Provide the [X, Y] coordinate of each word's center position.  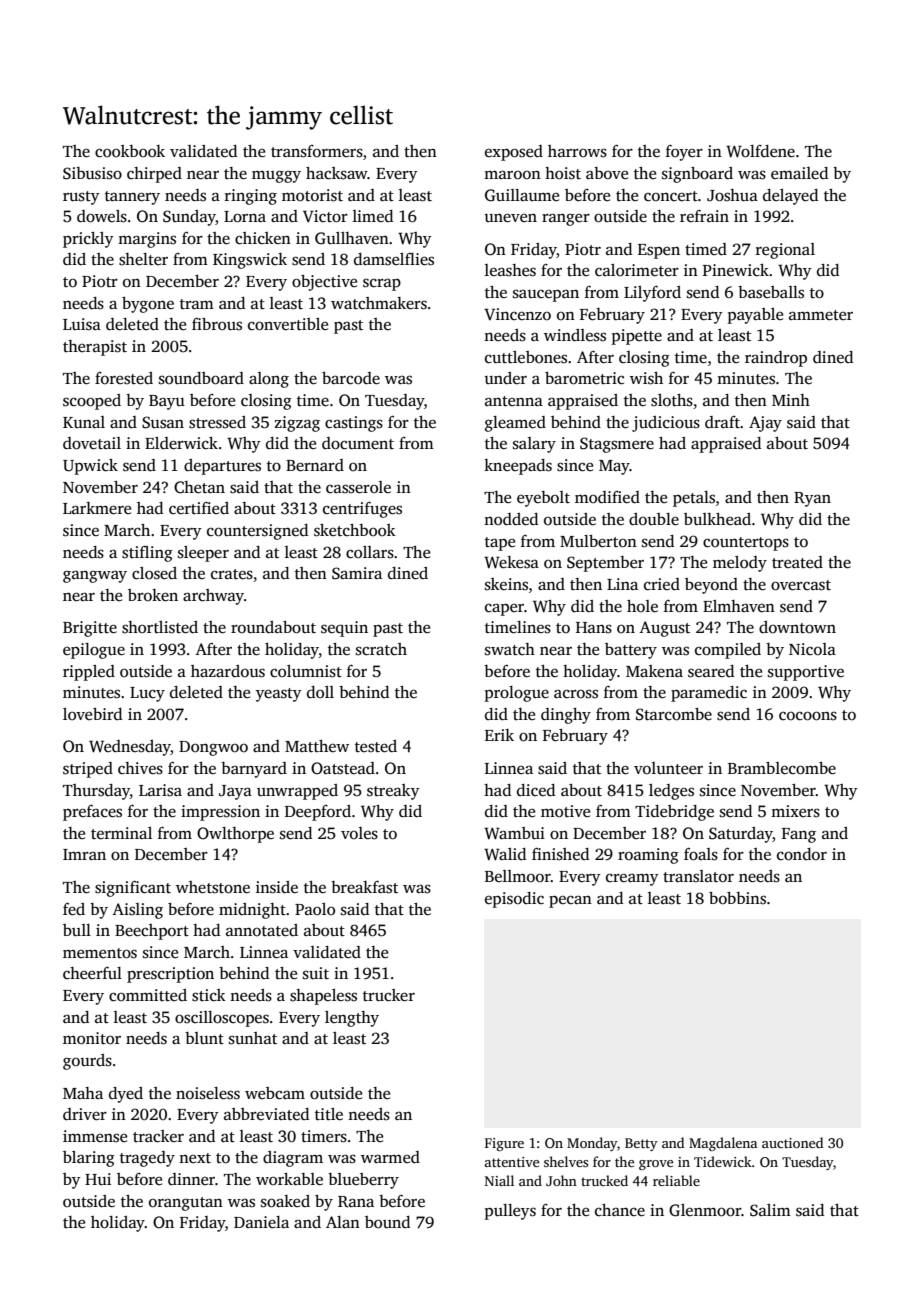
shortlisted [160, 627]
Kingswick [250, 261]
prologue [517, 694]
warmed [390, 1157]
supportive [806, 673]
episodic [514, 900]
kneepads [518, 467]
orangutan [186, 1204]
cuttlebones [526, 357]
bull [77, 930]
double [654, 519]
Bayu [167, 402]
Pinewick [736, 270]
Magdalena [723, 1144]
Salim [770, 1210]
